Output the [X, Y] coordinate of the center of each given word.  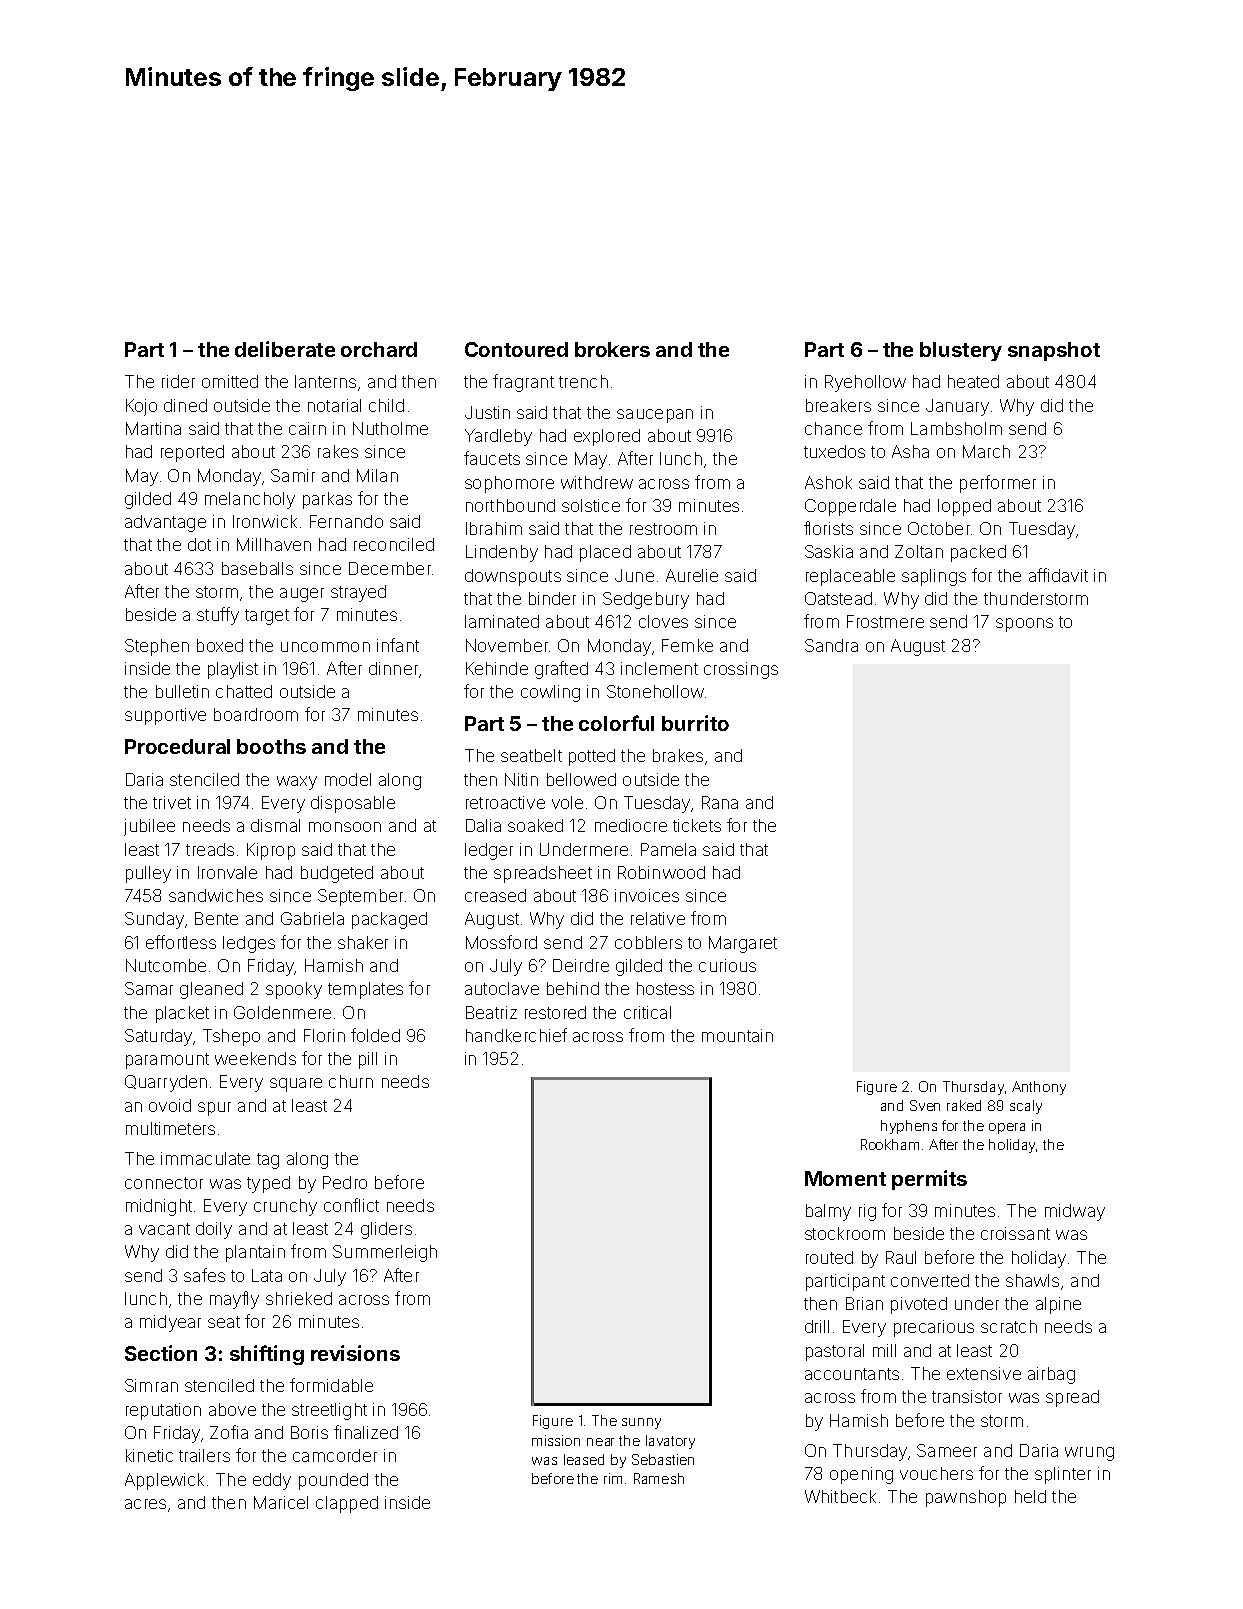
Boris [309, 1432]
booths [271, 746]
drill [817, 1326]
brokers [612, 349]
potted [592, 757]
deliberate [285, 349]
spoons [1024, 625]
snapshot [1054, 351]
